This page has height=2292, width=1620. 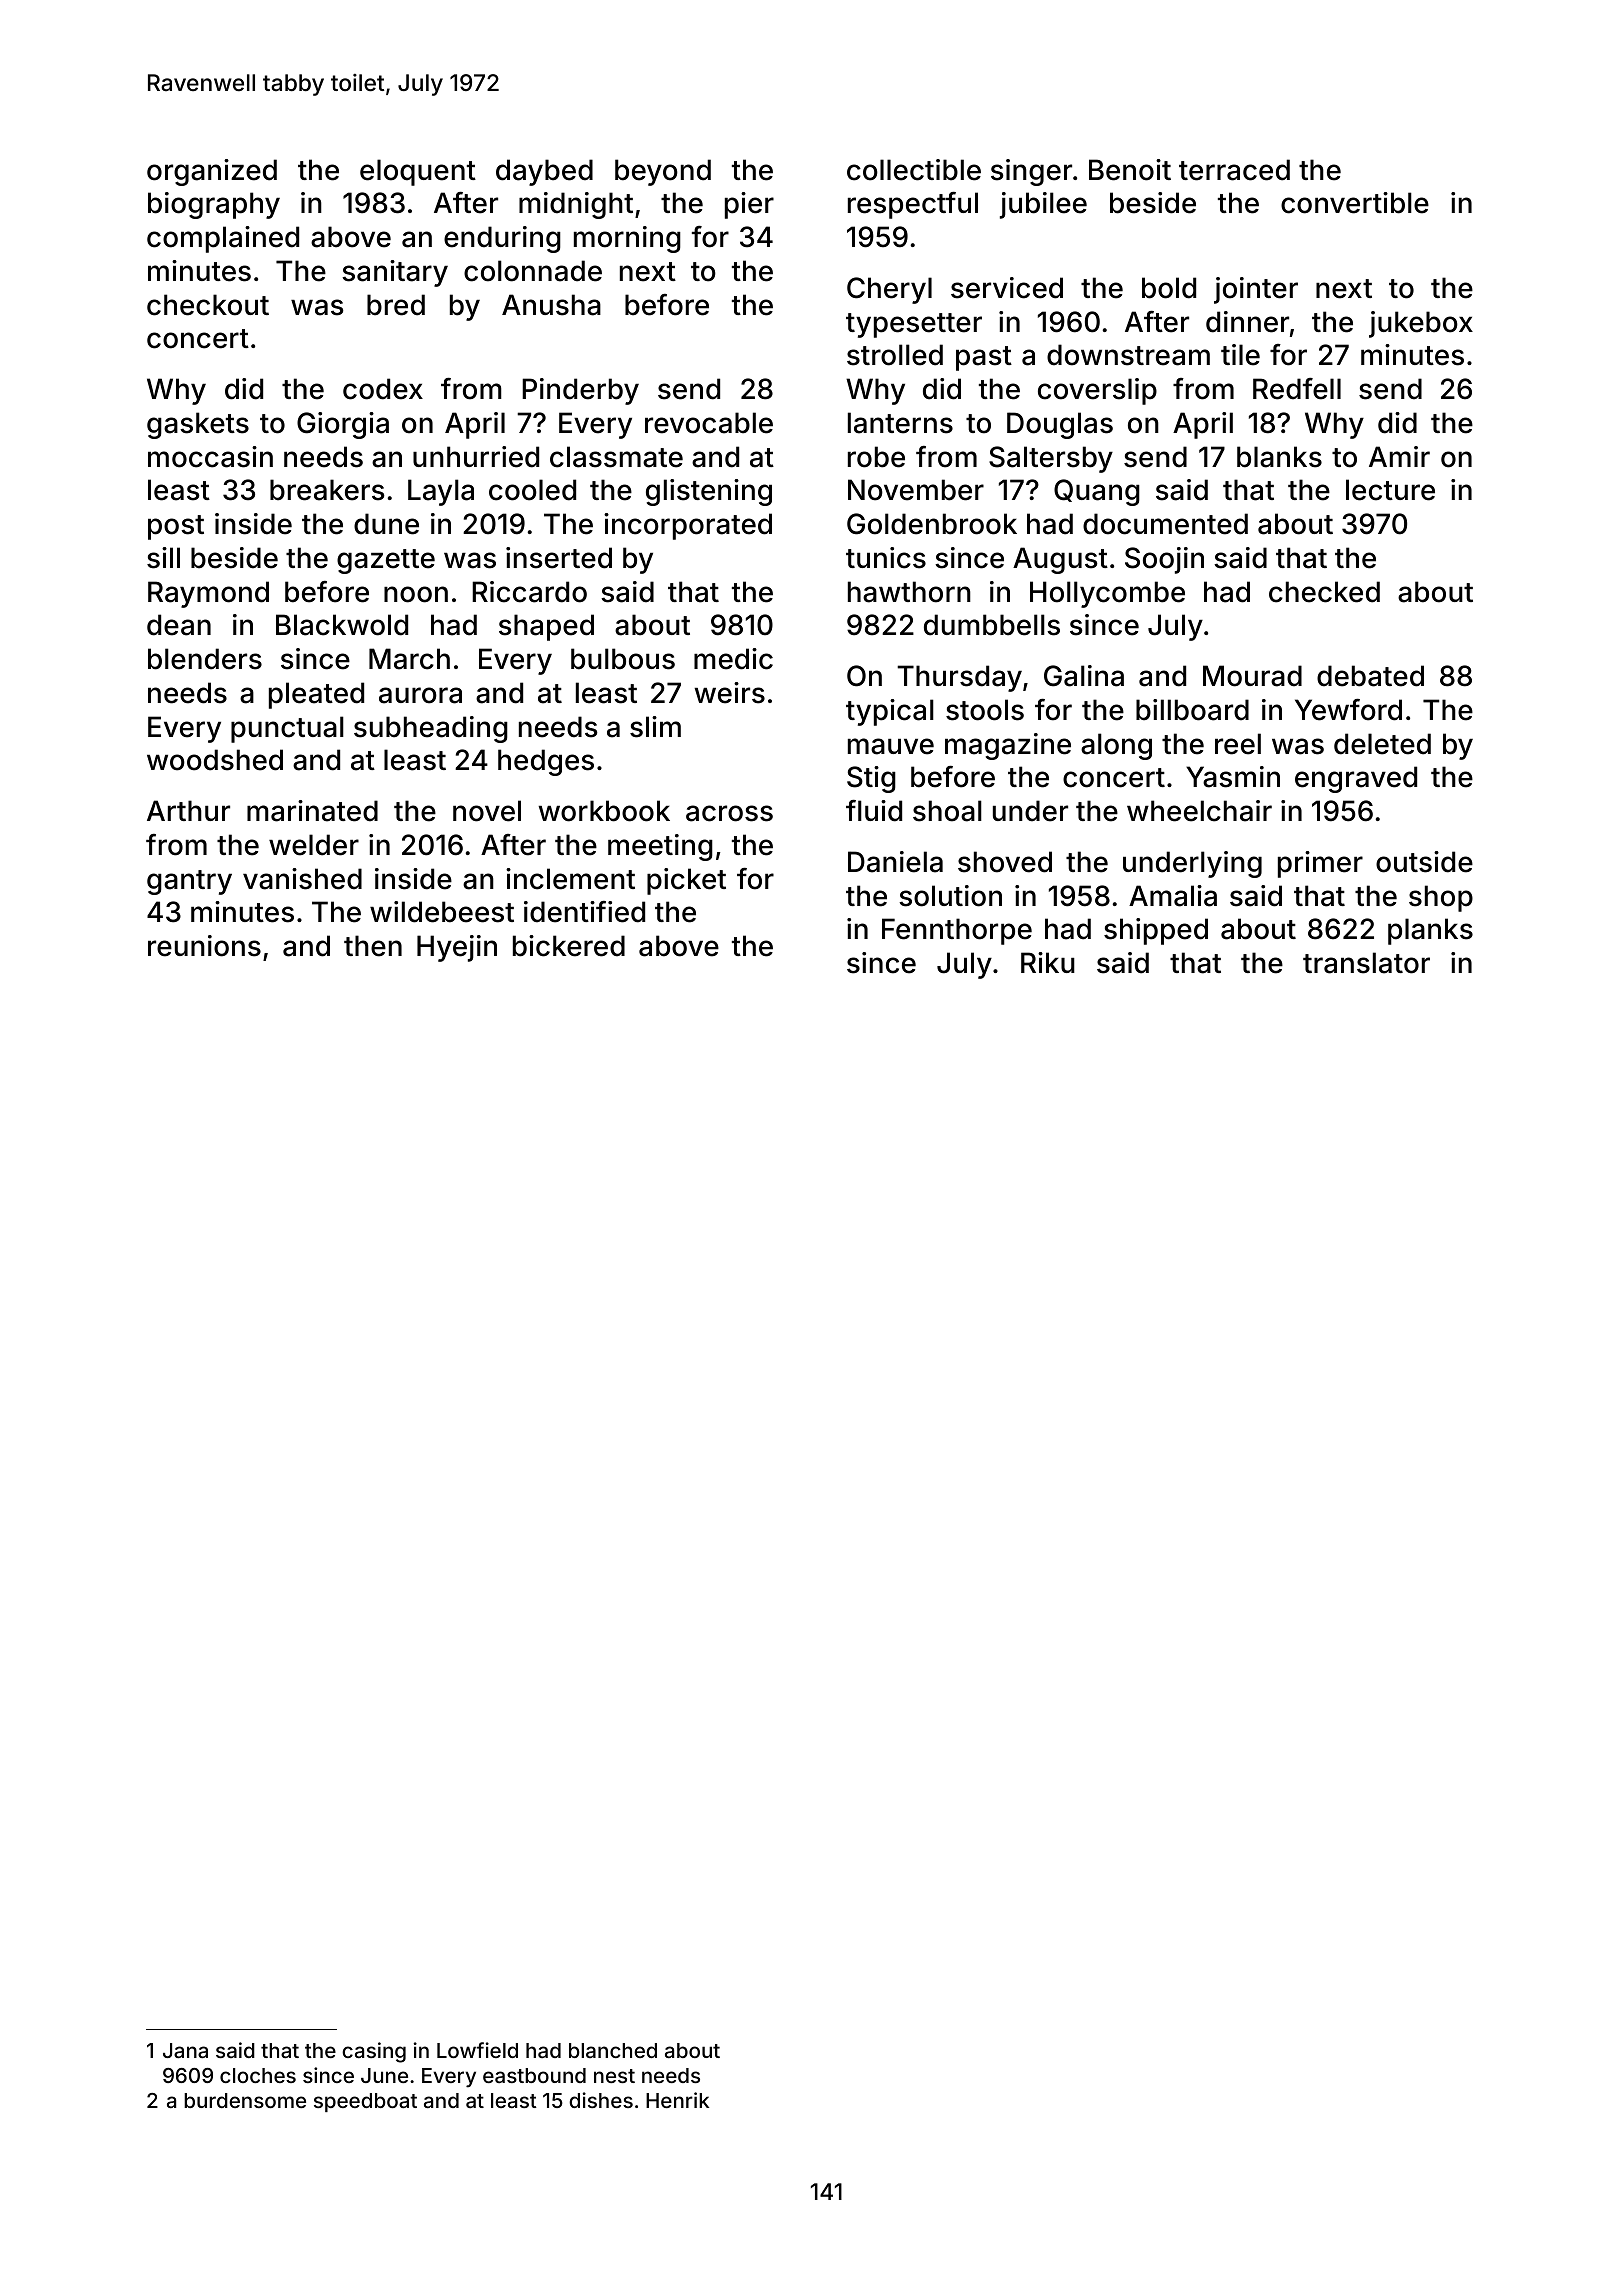 I want to click on biography, so click(x=214, y=205).
